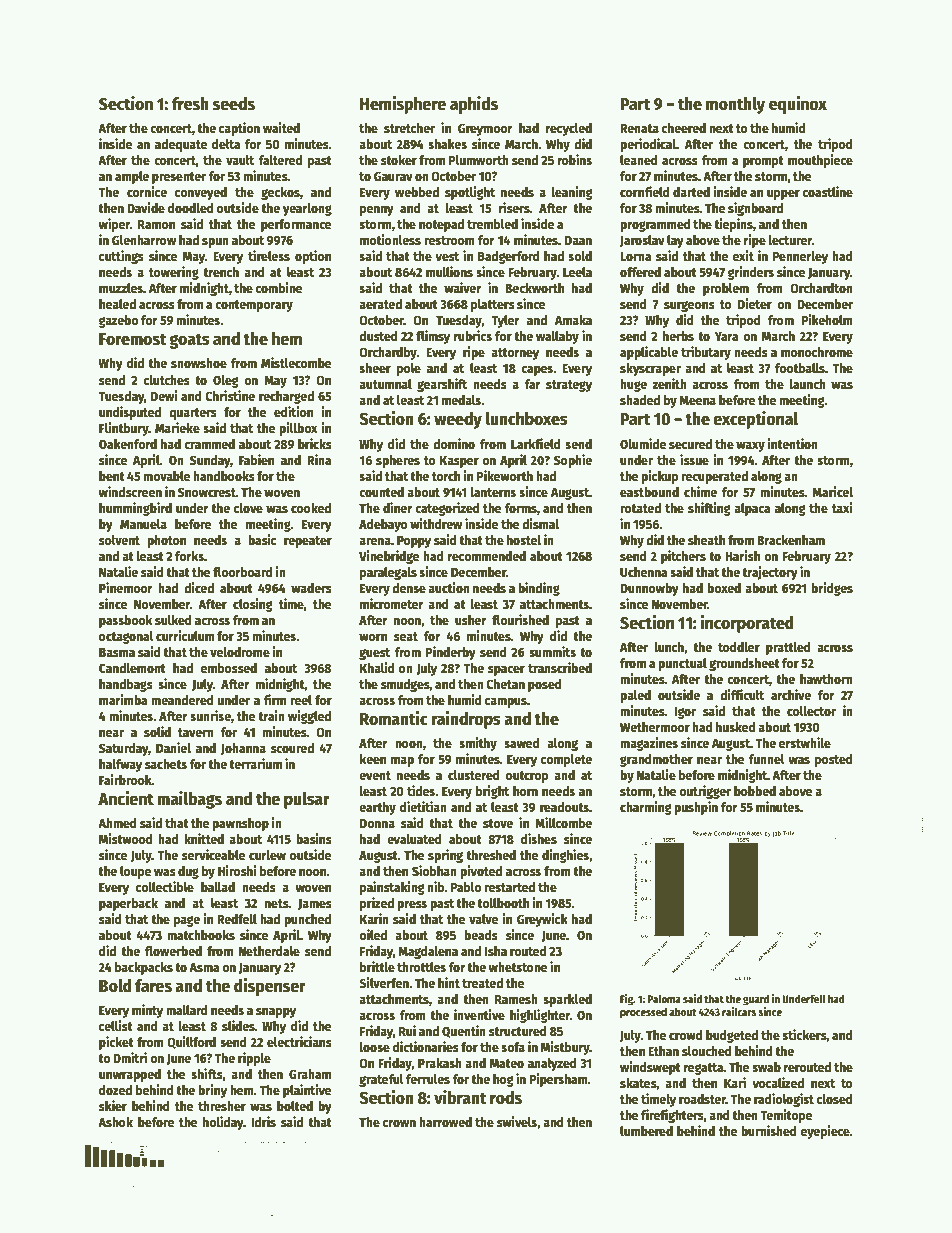 Image resolution: width=952 pixels, height=1233 pixels. I want to click on adequate, so click(181, 145).
